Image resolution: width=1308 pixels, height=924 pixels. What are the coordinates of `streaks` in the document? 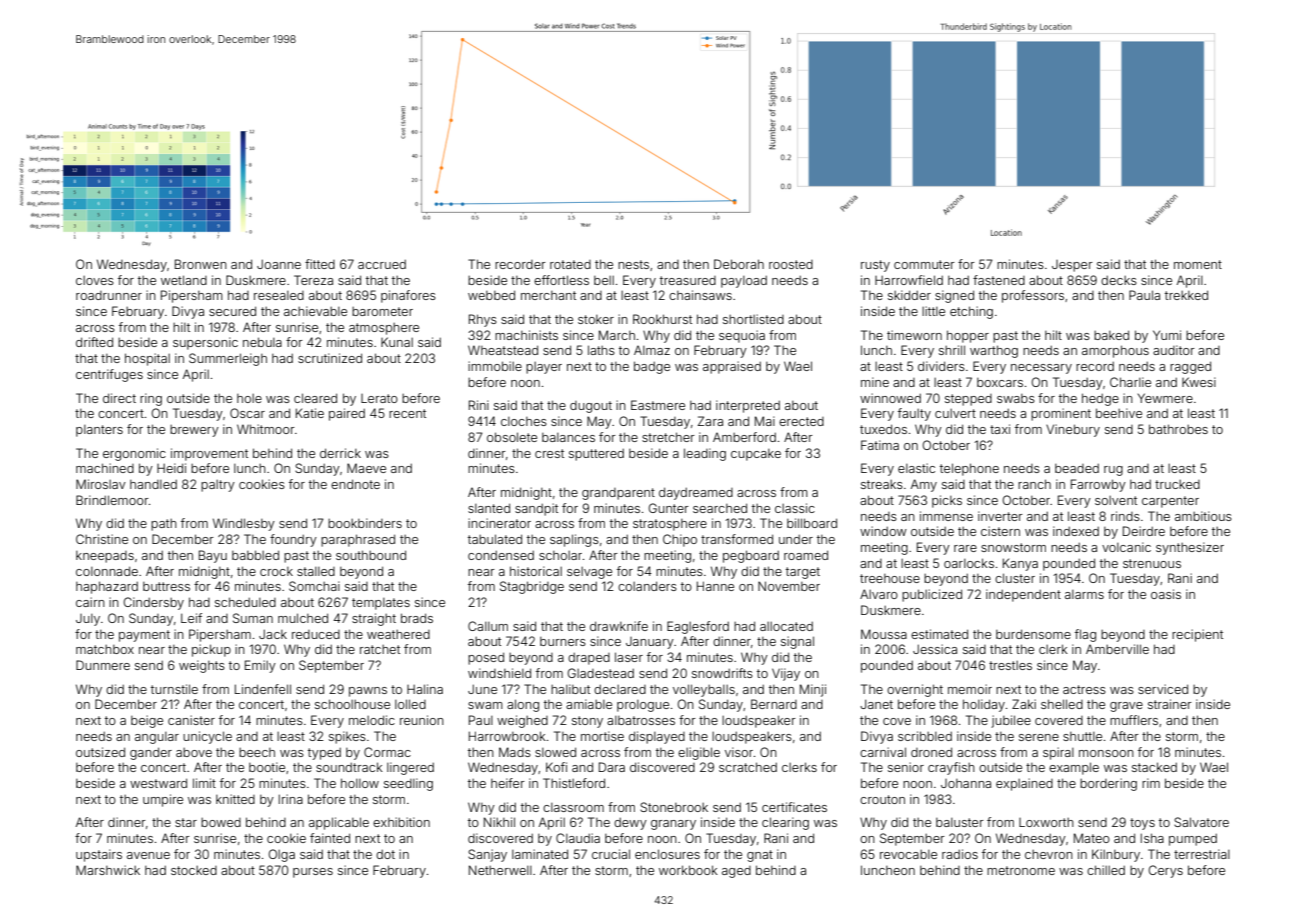 It's located at (882, 484).
